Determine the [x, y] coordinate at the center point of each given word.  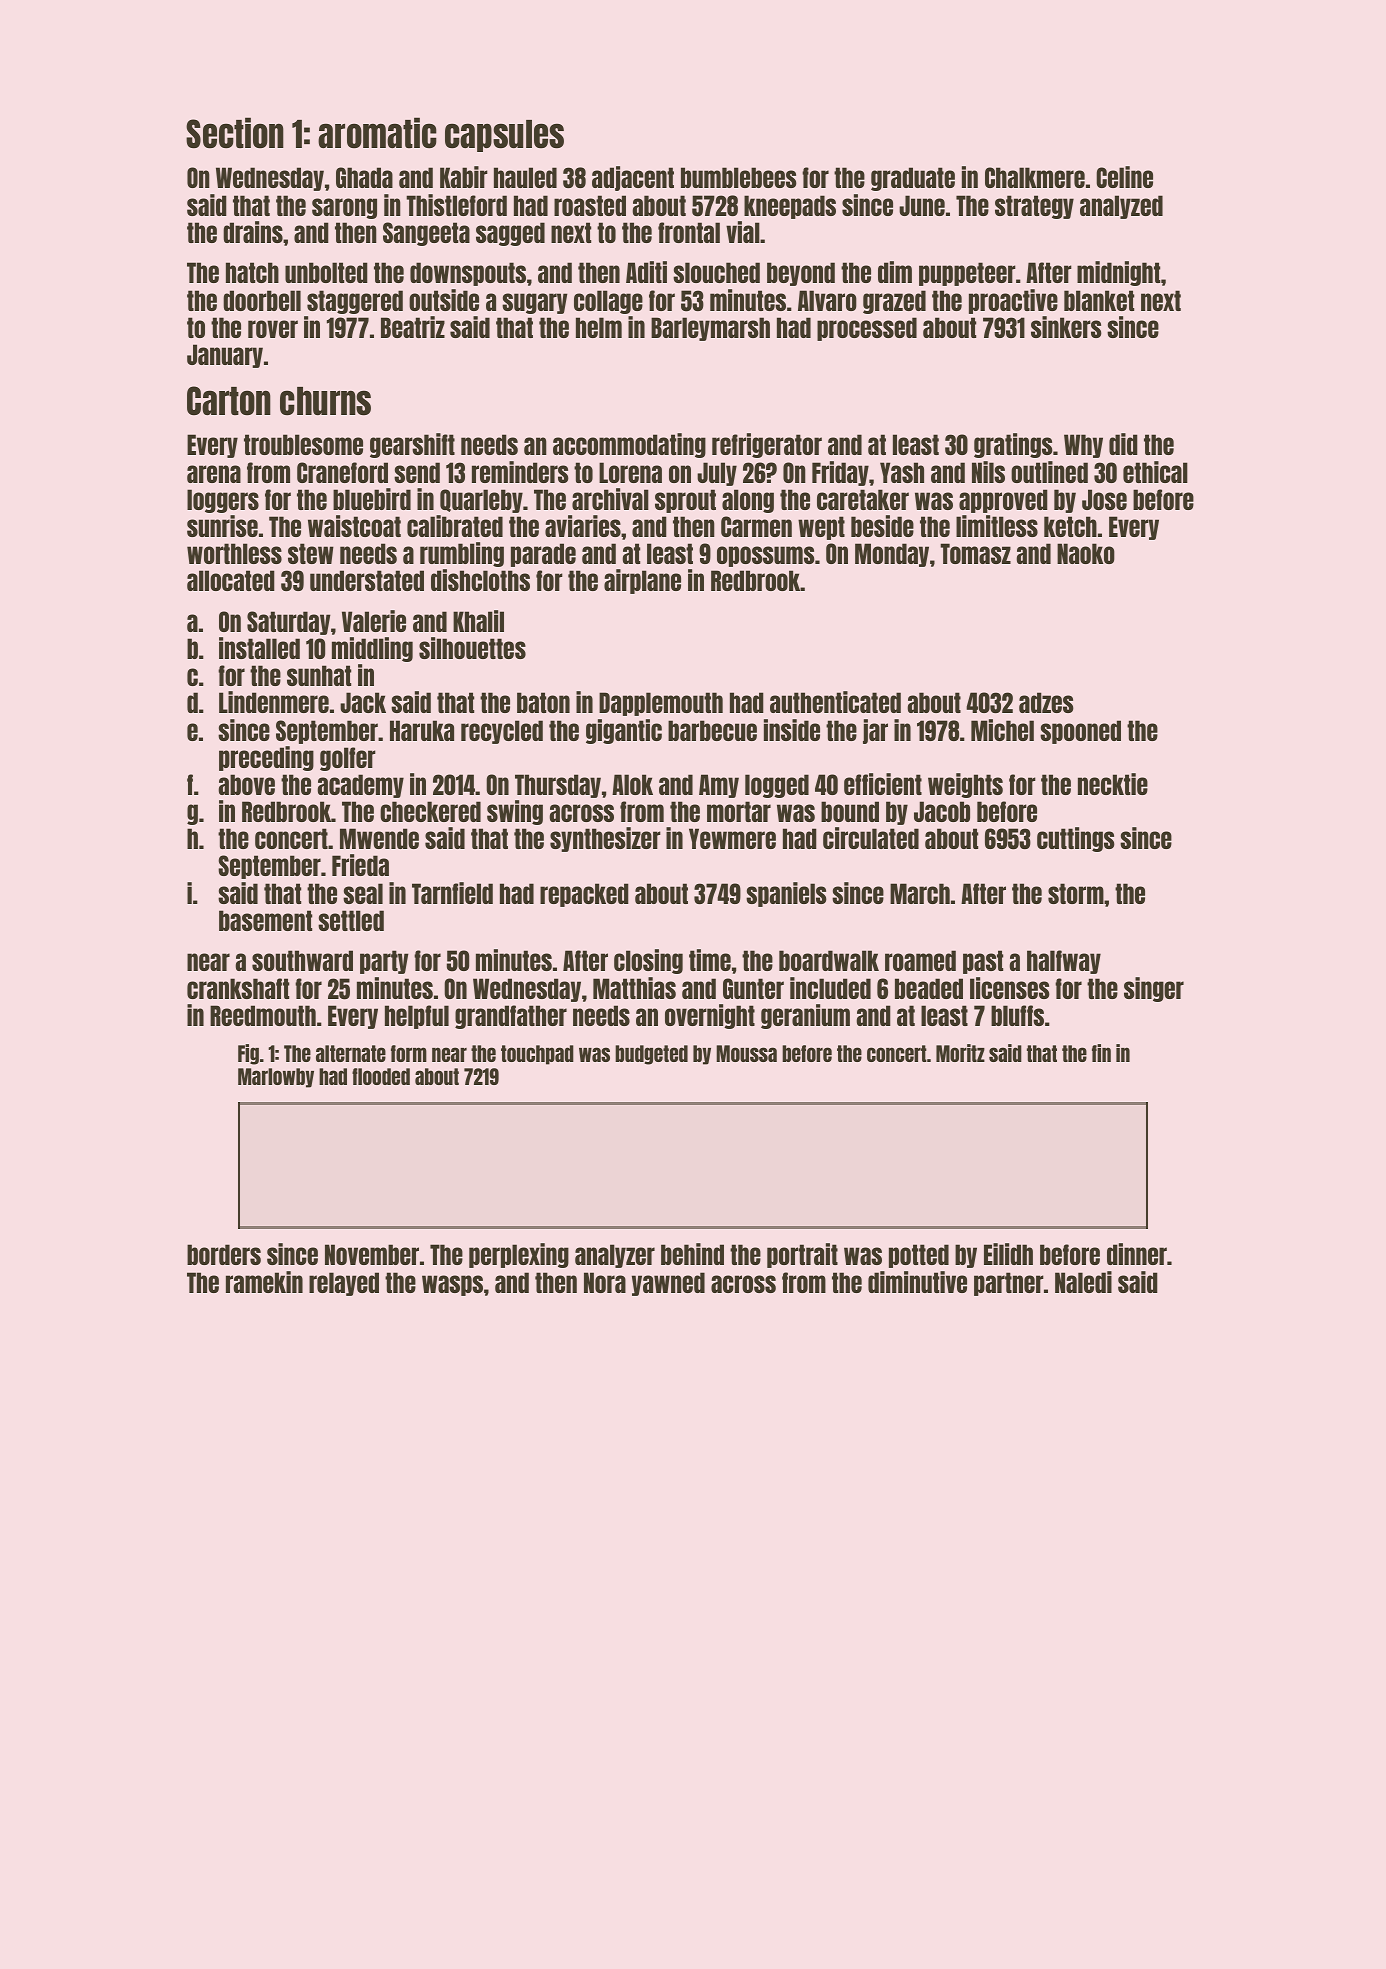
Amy [719, 786]
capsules [504, 136]
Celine [1124, 177]
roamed [920, 960]
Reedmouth [263, 1015]
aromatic [377, 132]
